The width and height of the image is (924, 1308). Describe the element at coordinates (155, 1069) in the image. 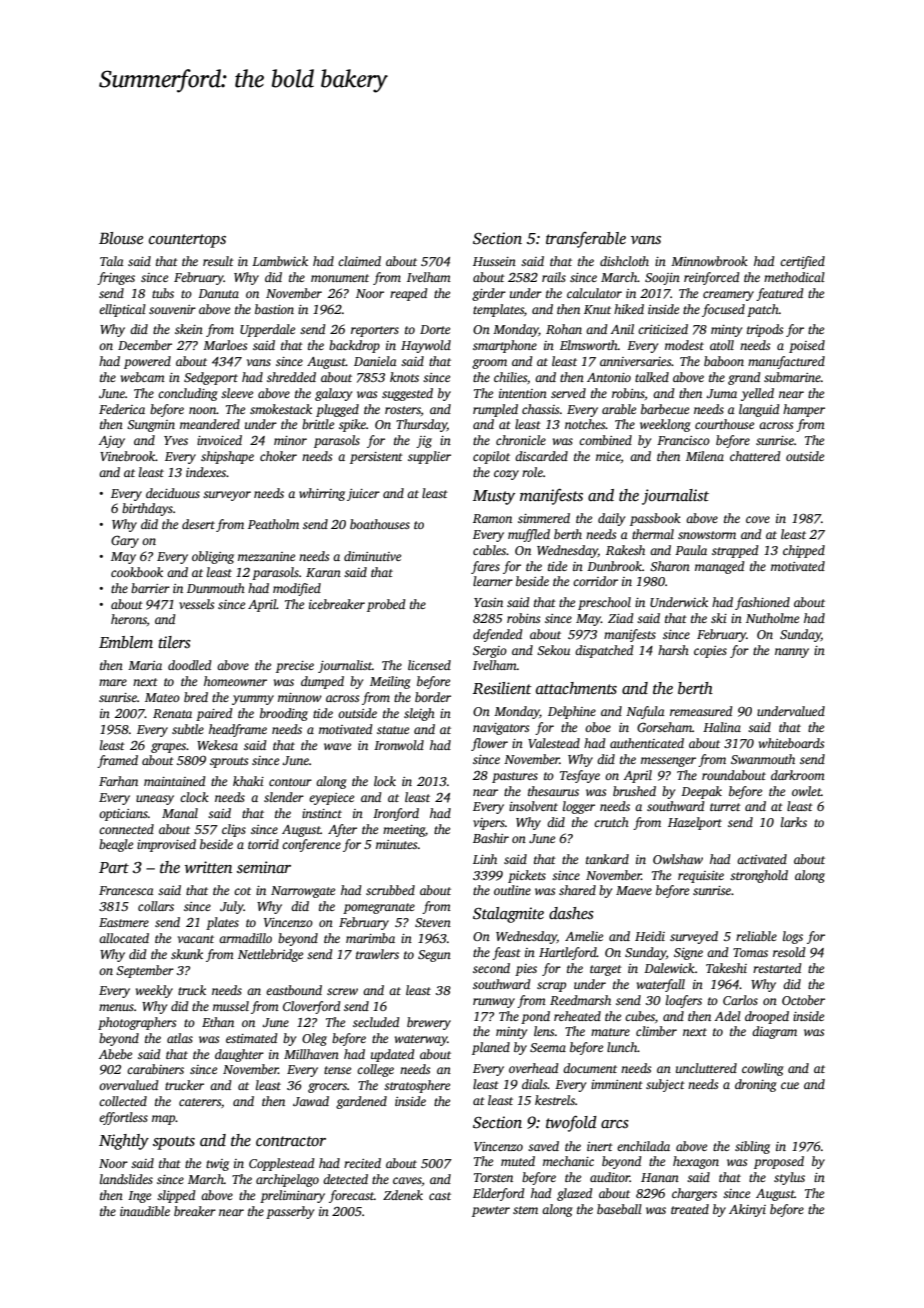

I see `carabiners` at that location.
